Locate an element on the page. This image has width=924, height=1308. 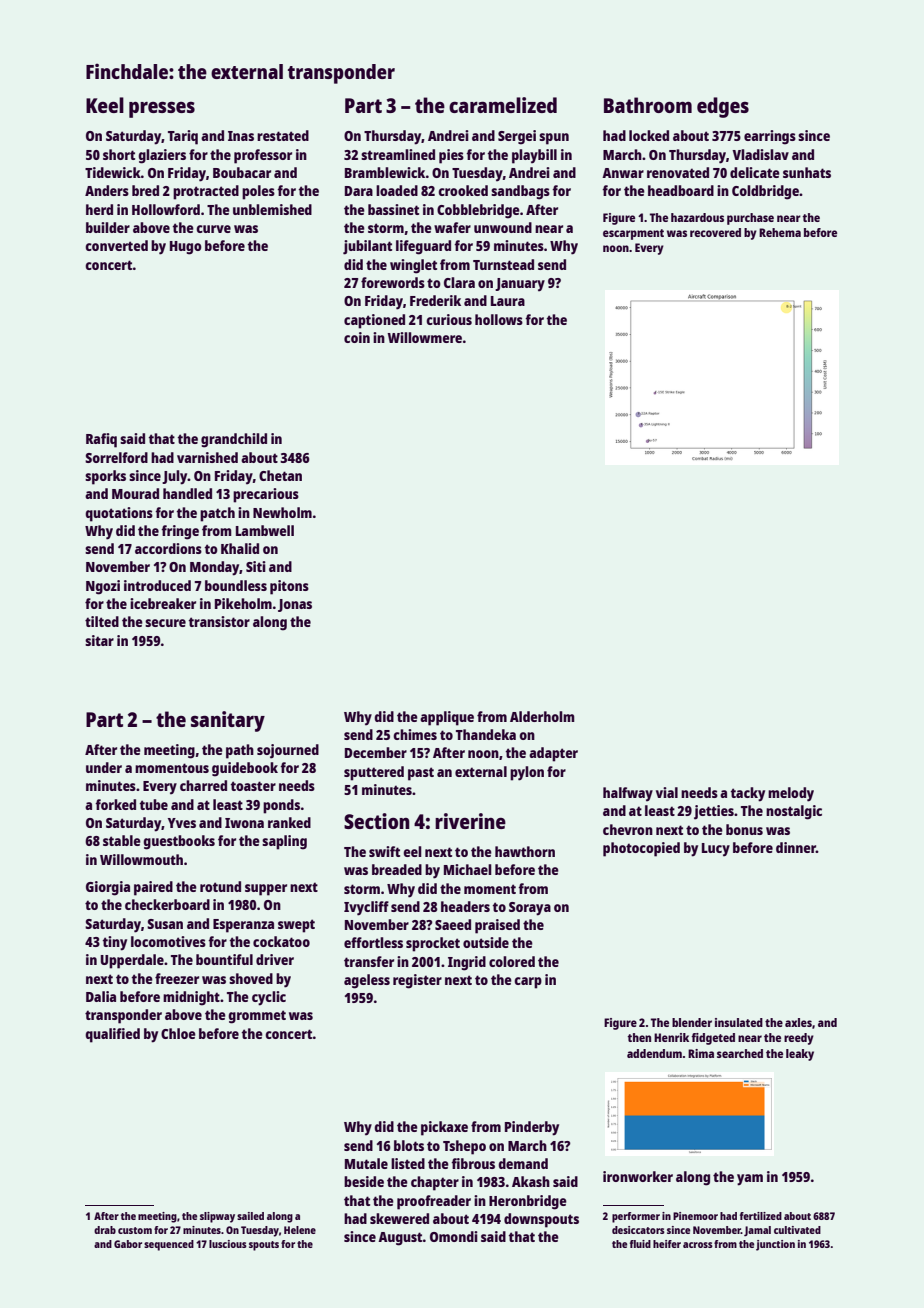
caramelized is located at coordinates (503, 105).
